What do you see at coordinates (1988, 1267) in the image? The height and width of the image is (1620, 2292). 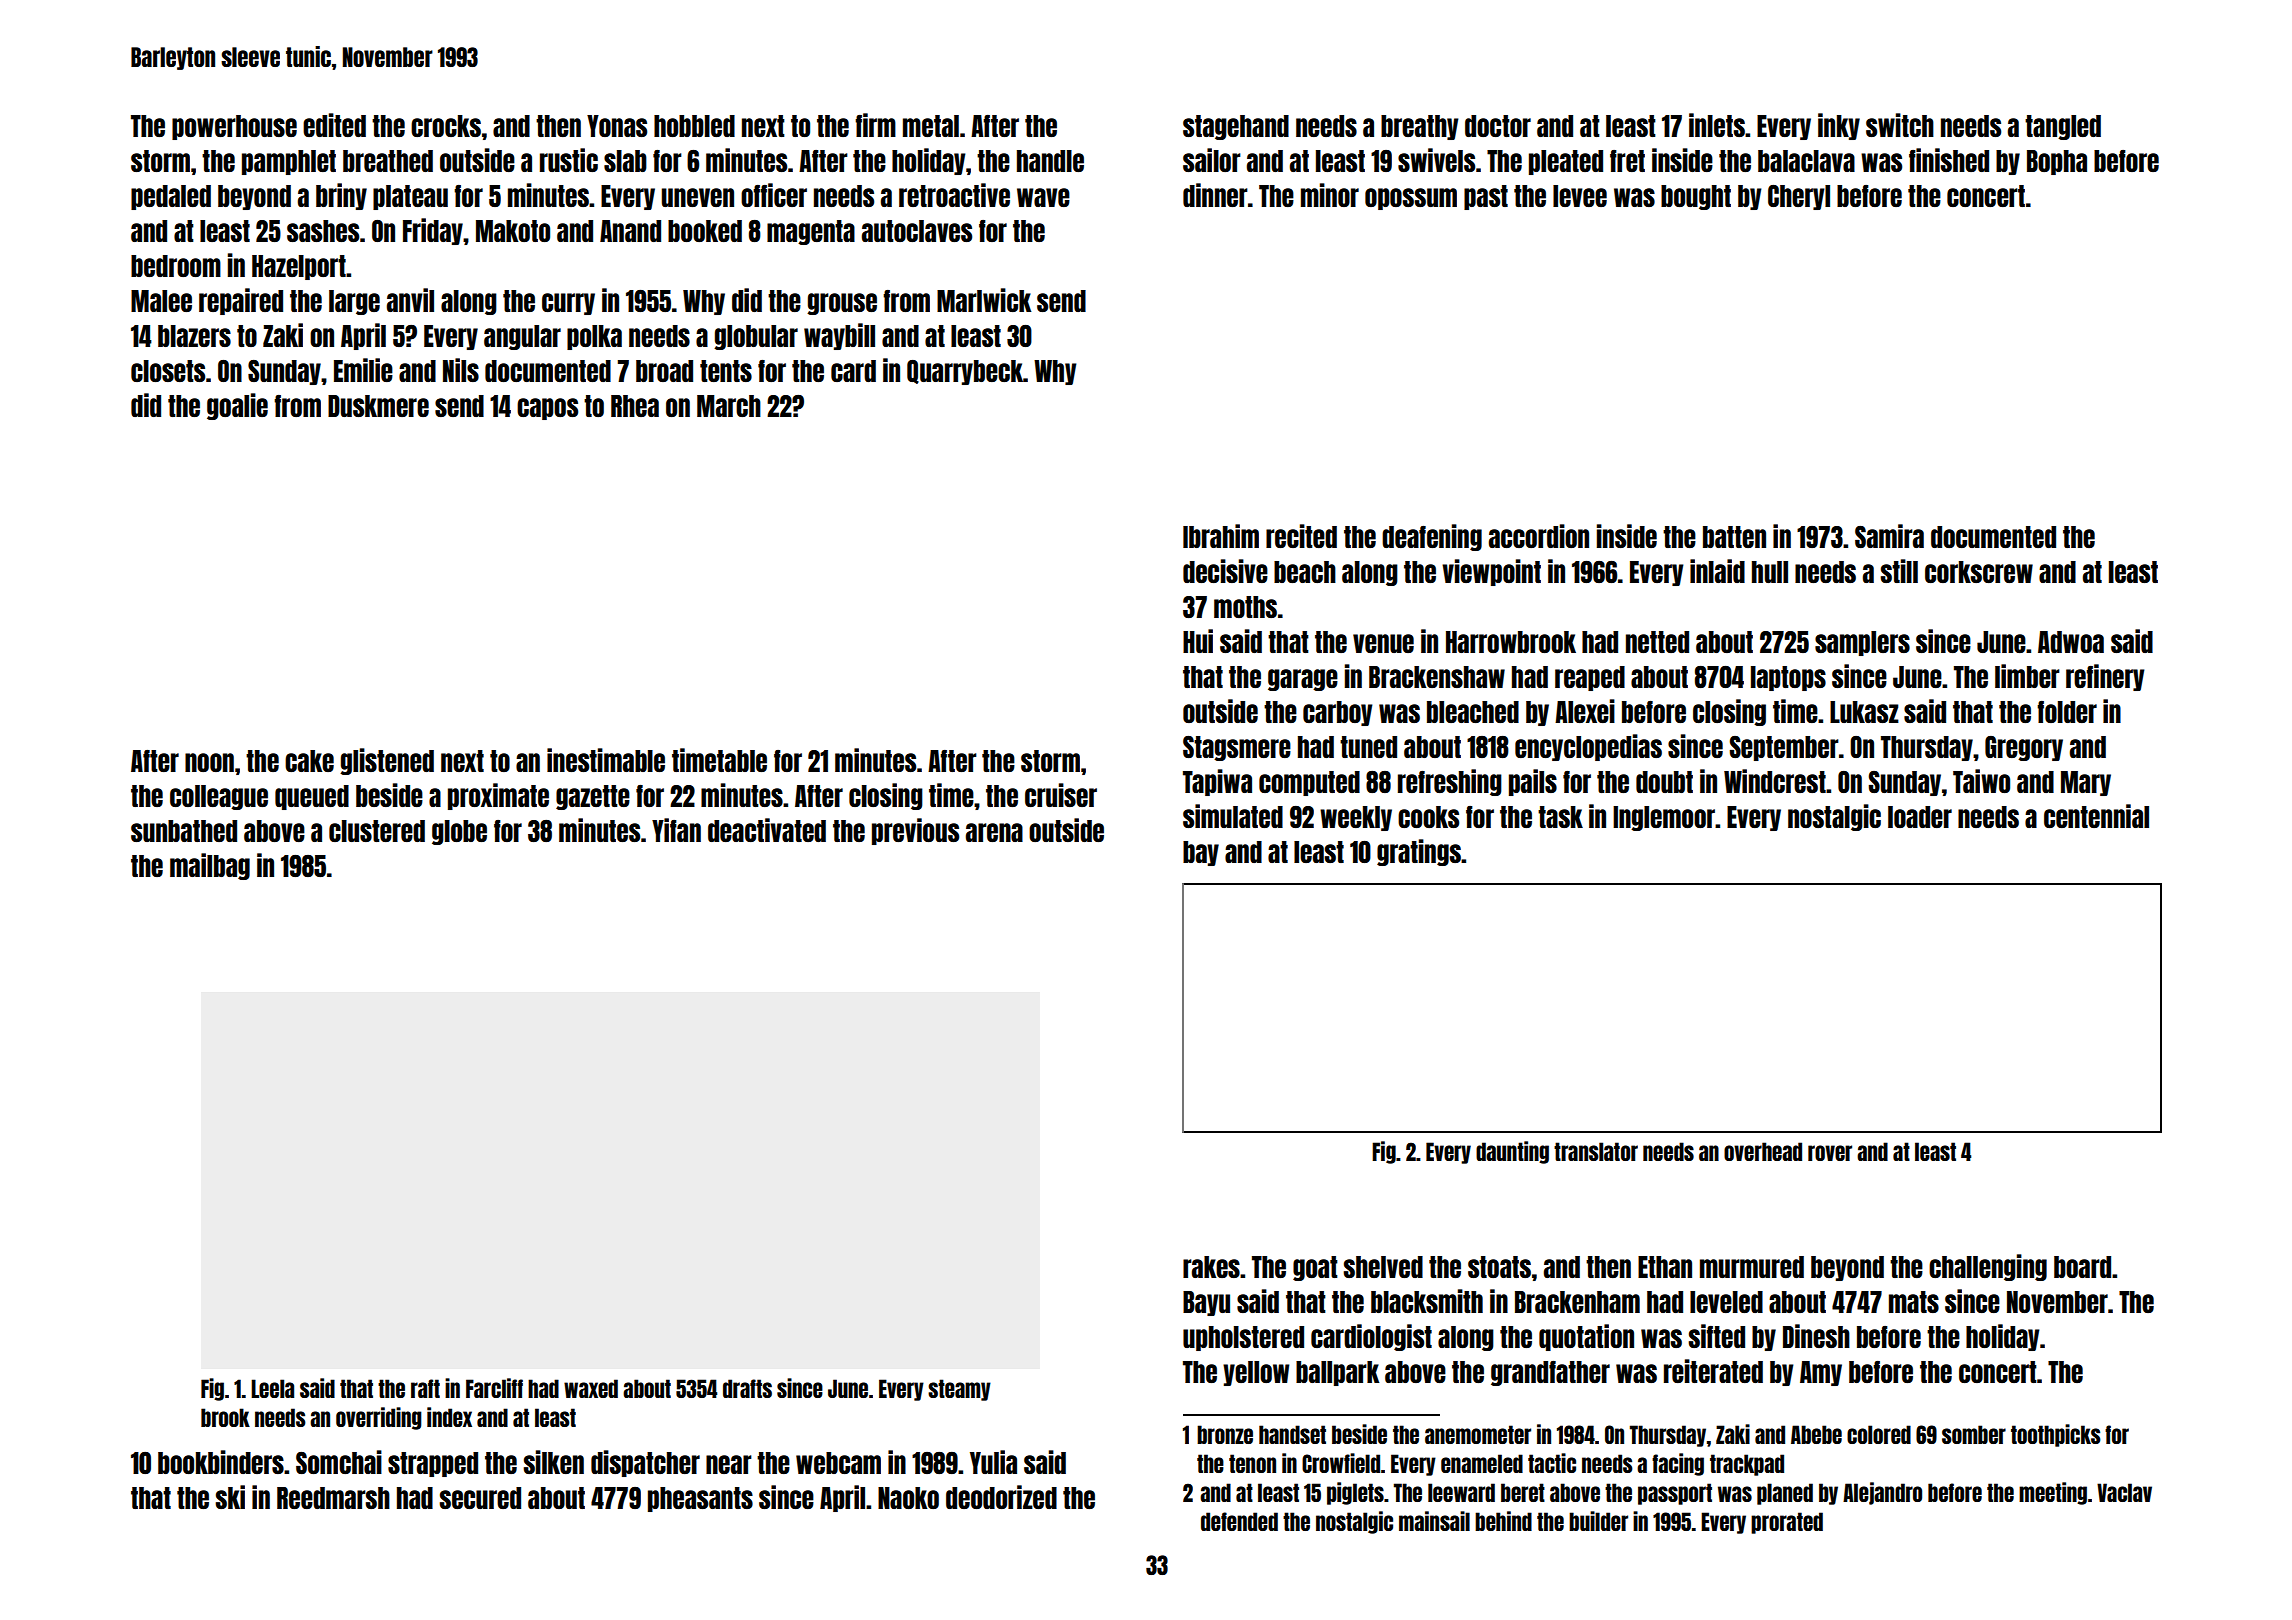 I see `challenging` at bounding box center [1988, 1267].
